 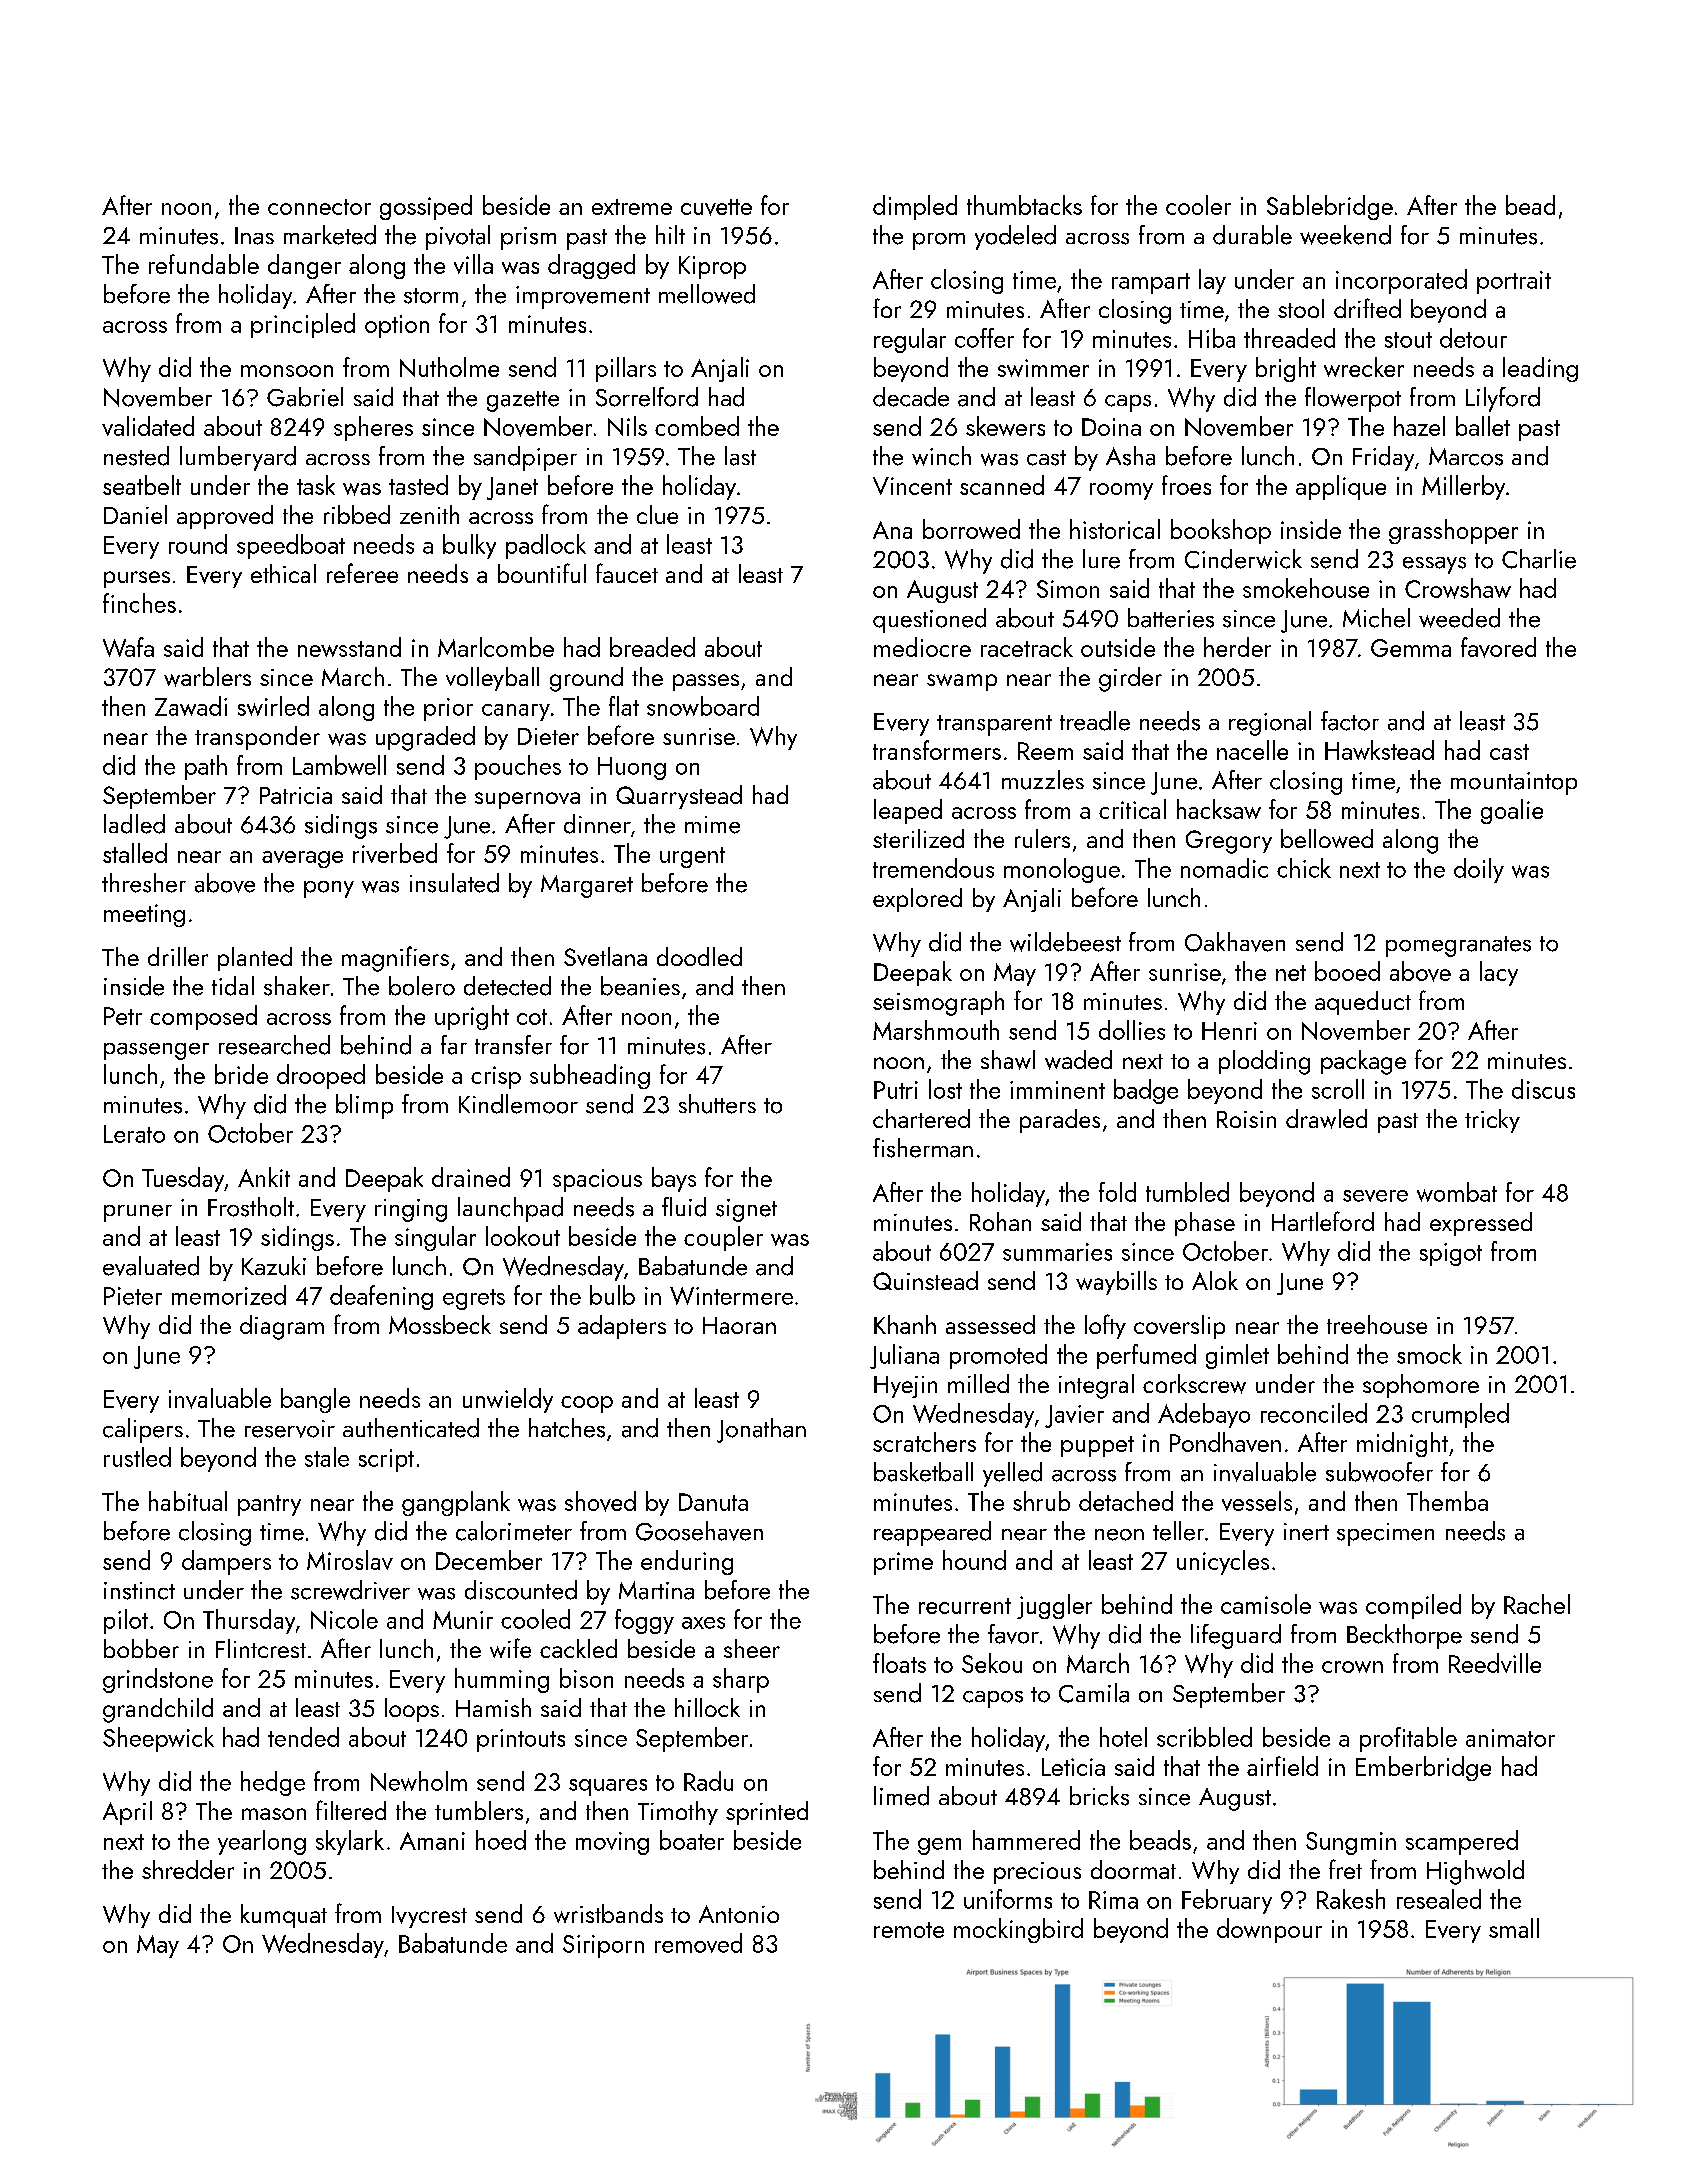 What do you see at coordinates (507, 986) in the document?
I see `detected` at bounding box center [507, 986].
